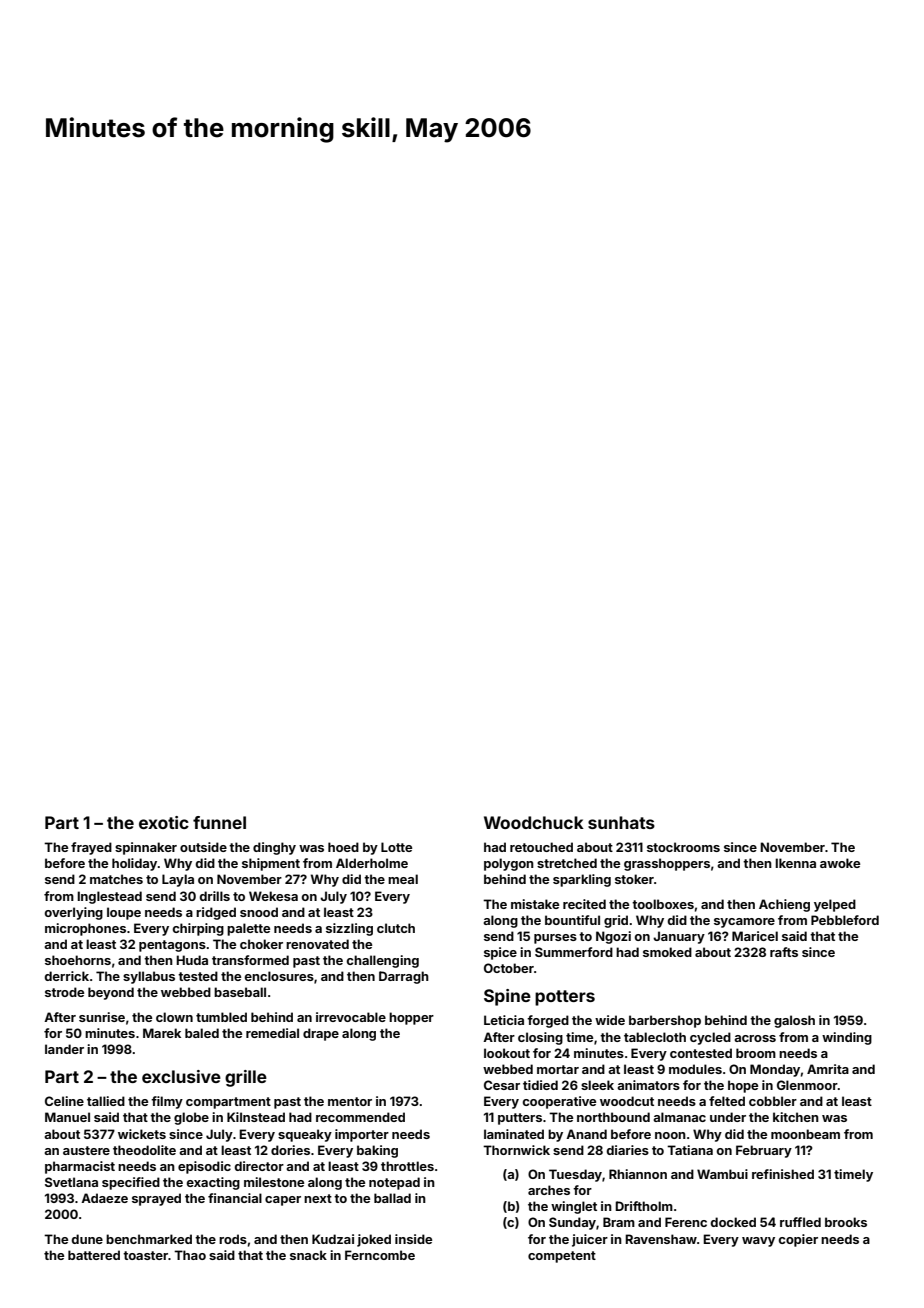  What do you see at coordinates (66, 976) in the screenshot?
I see `derrick` at bounding box center [66, 976].
